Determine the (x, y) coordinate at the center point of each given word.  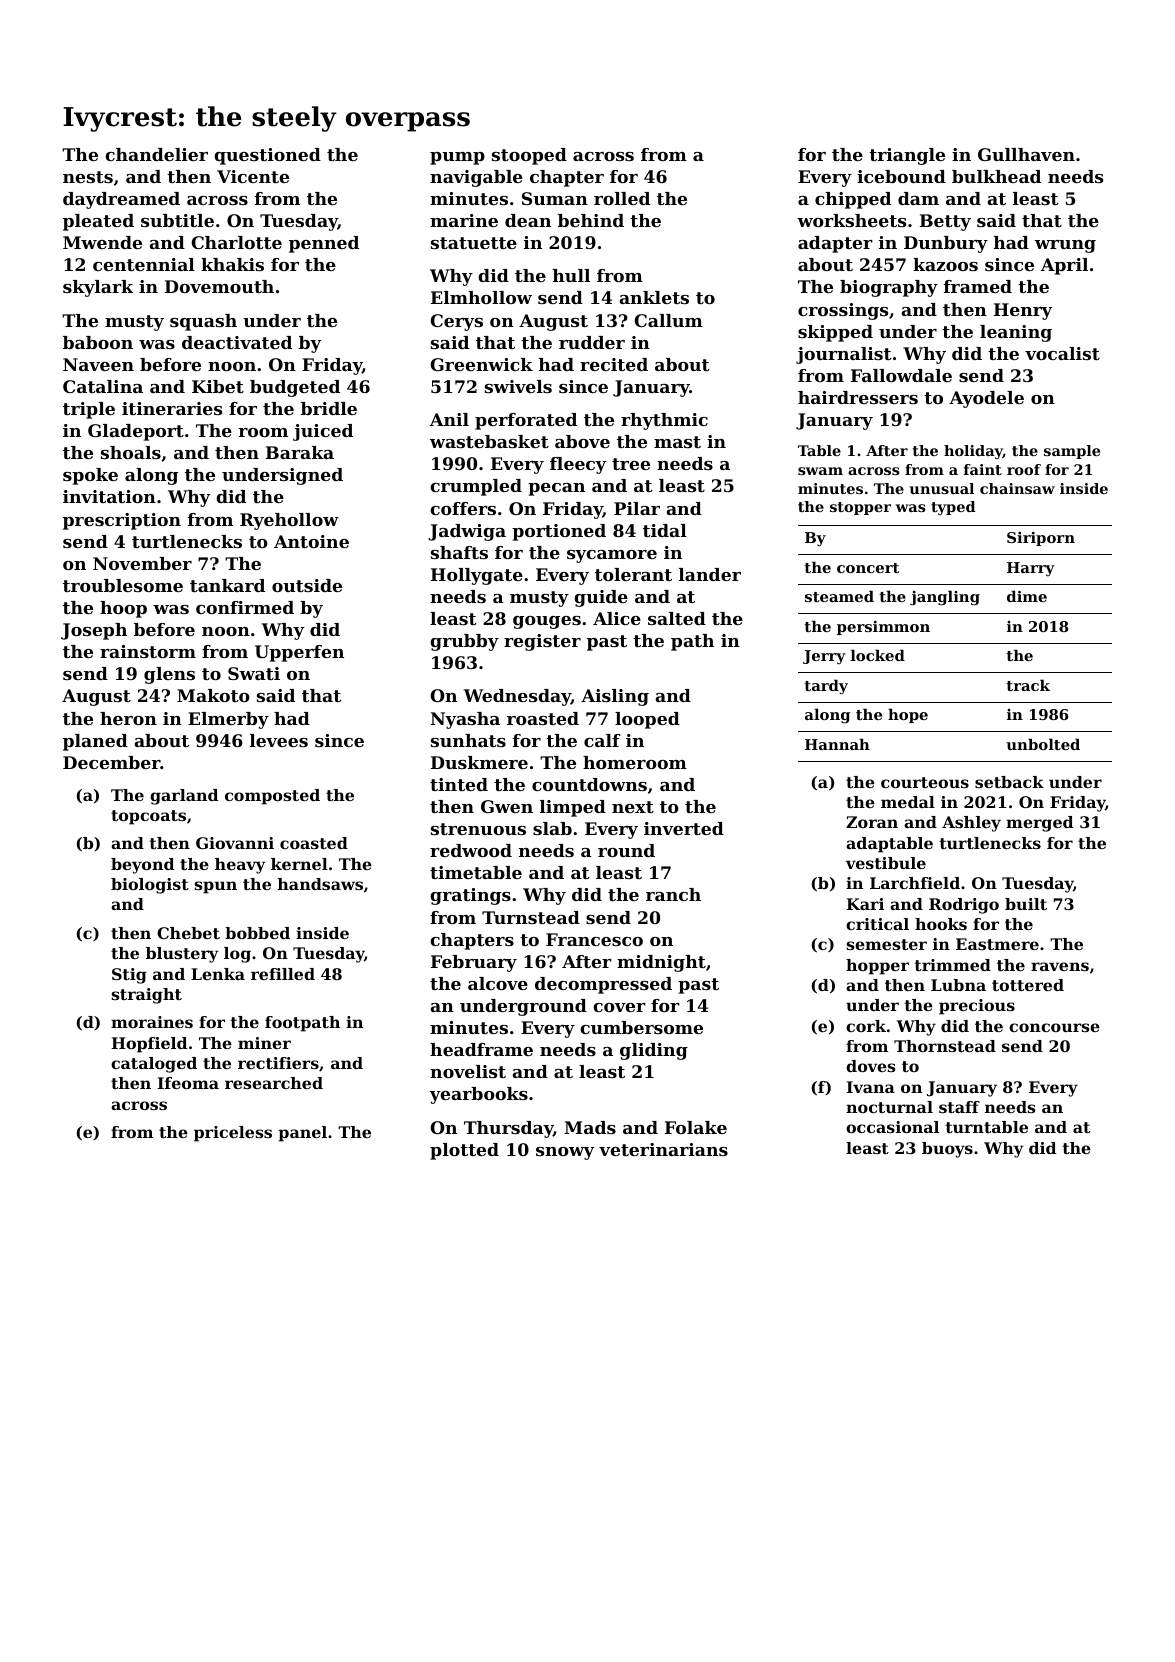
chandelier (156, 154)
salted (677, 618)
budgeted (295, 388)
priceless (233, 1134)
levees (279, 740)
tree (631, 464)
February (474, 963)
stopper (860, 508)
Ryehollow (289, 521)
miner (264, 1043)
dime (1027, 596)
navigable (476, 178)
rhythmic (664, 421)
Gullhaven (1026, 154)
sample (1072, 452)
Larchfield (915, 883)
